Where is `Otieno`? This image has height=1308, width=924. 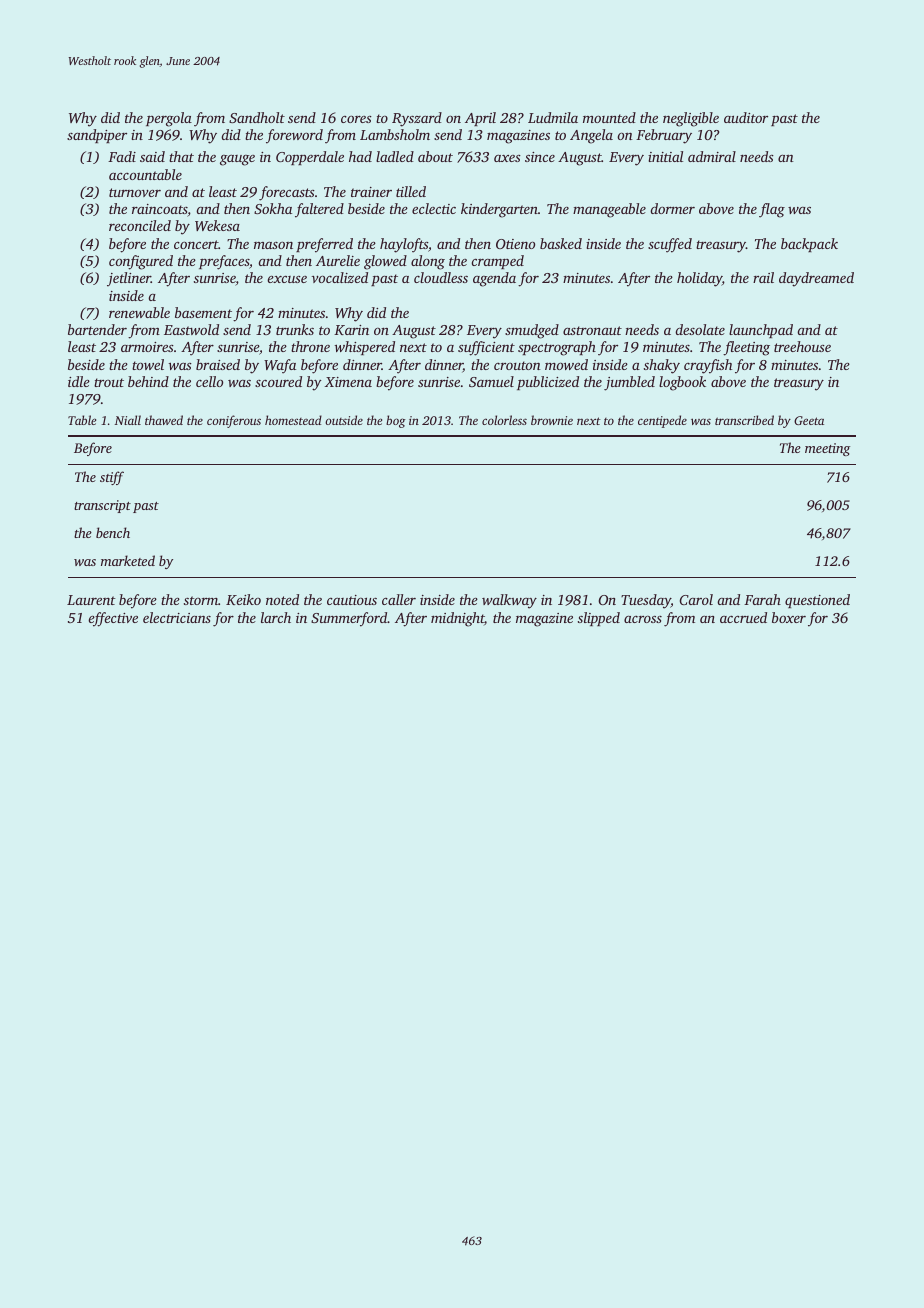 Otieno is located at coordinates (515, 244).
